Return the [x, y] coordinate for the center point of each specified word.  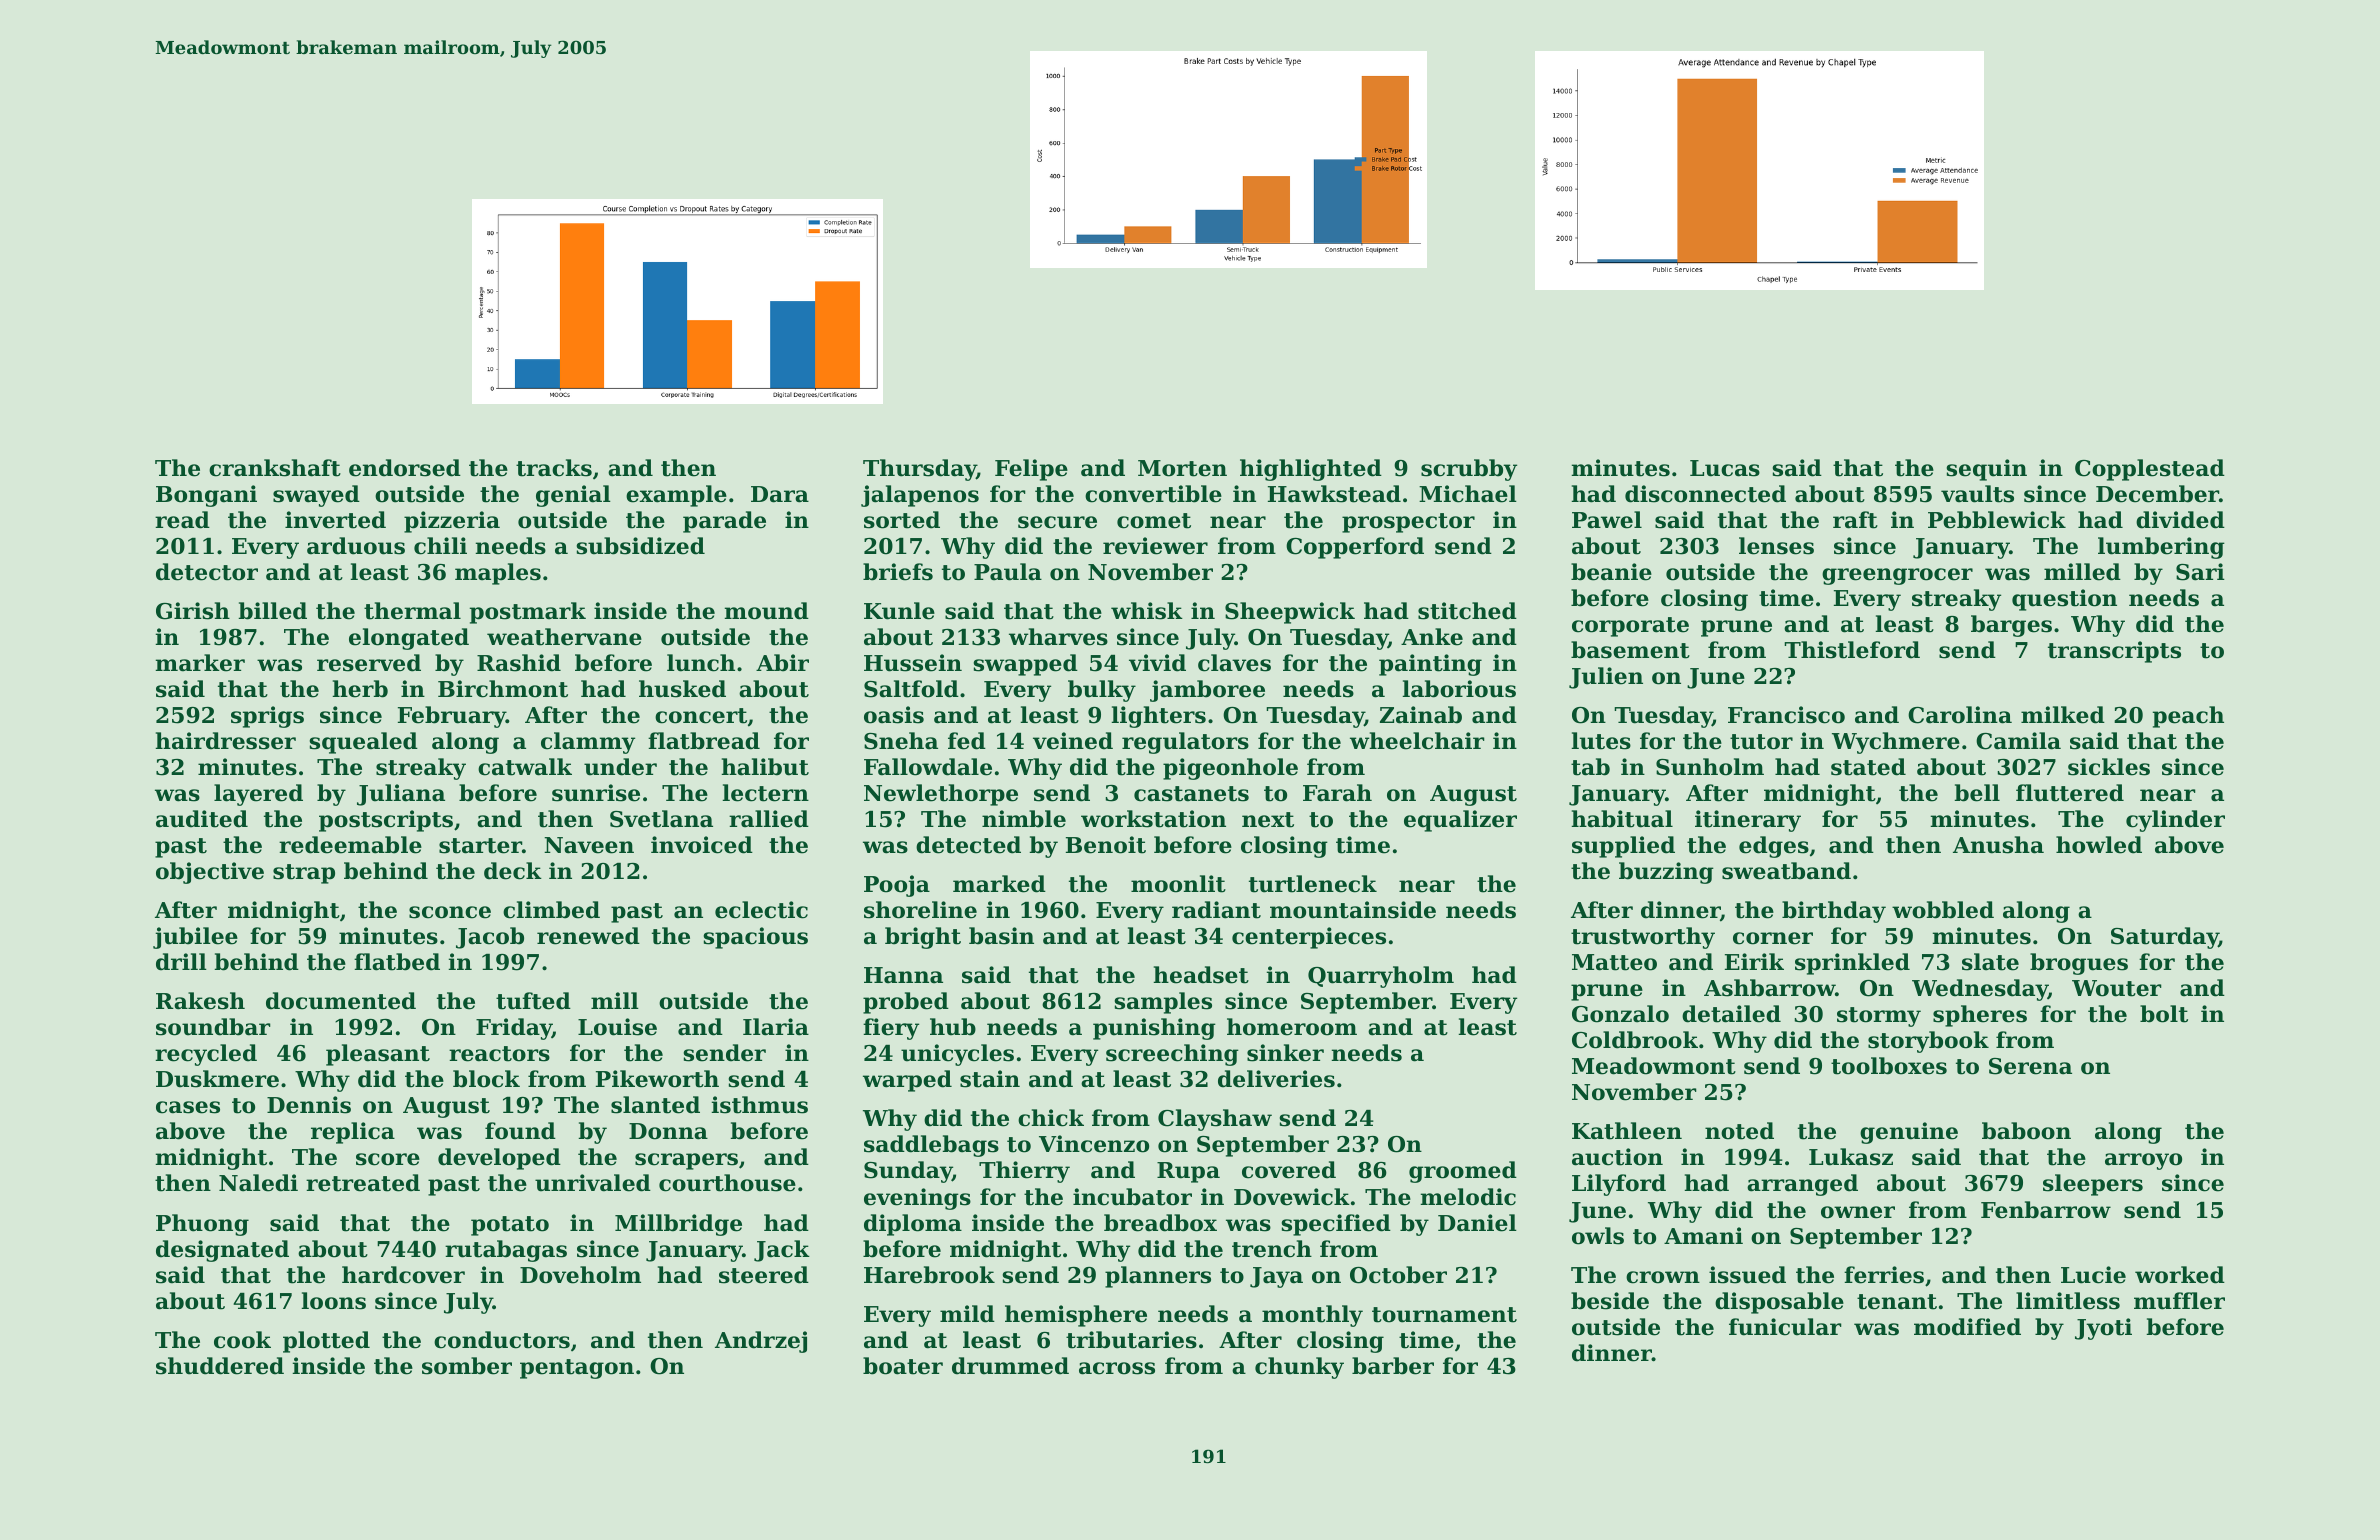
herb [360, 689]
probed [906, 1003]
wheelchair [1417, 741]
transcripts [2114, 652]
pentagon [577, 1369]
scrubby [1469, 470]
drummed [1010, 1366]
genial [573, 496]
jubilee [195, 938]
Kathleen [1627, 1131]
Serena [2030, 1066]
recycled [206, 1055]
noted [1739, 1131]
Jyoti [2103, 1329]
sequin [1986, 470]
